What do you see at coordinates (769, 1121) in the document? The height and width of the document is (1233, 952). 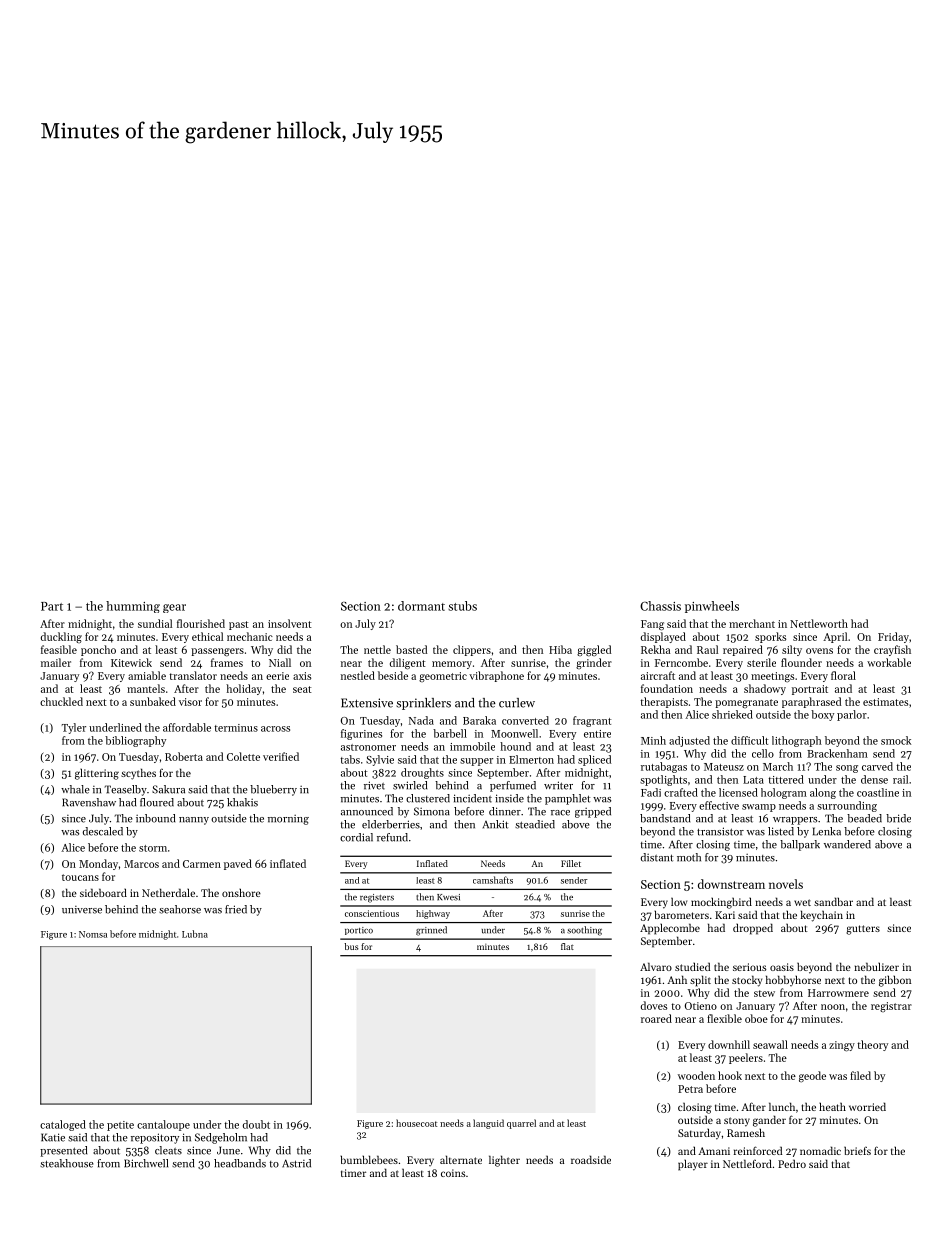 I see `gander` at bounding box center [769, 1121].
